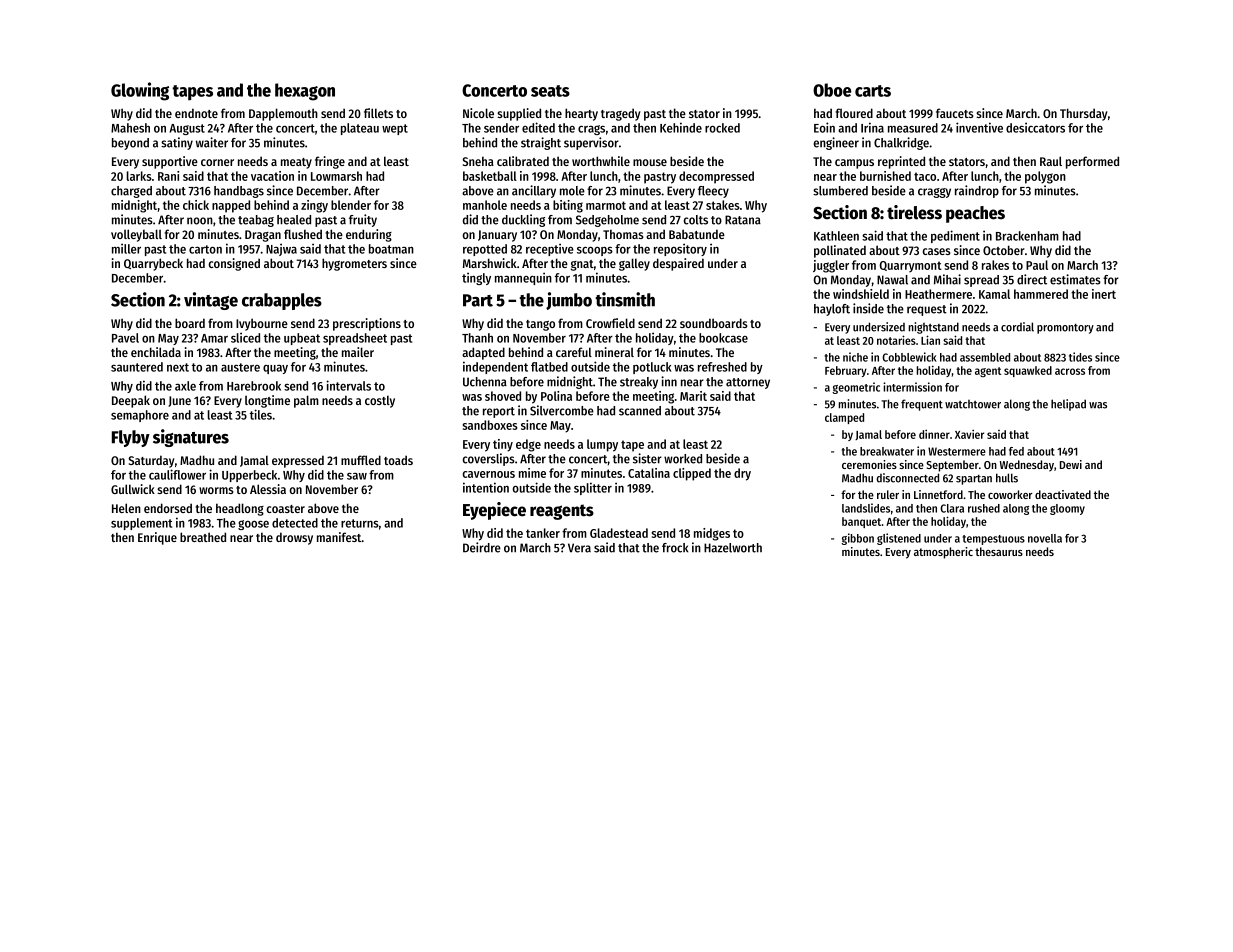 The width and height of the document is (1233, 952). I want to click on volleyball, so click(136, 235).
